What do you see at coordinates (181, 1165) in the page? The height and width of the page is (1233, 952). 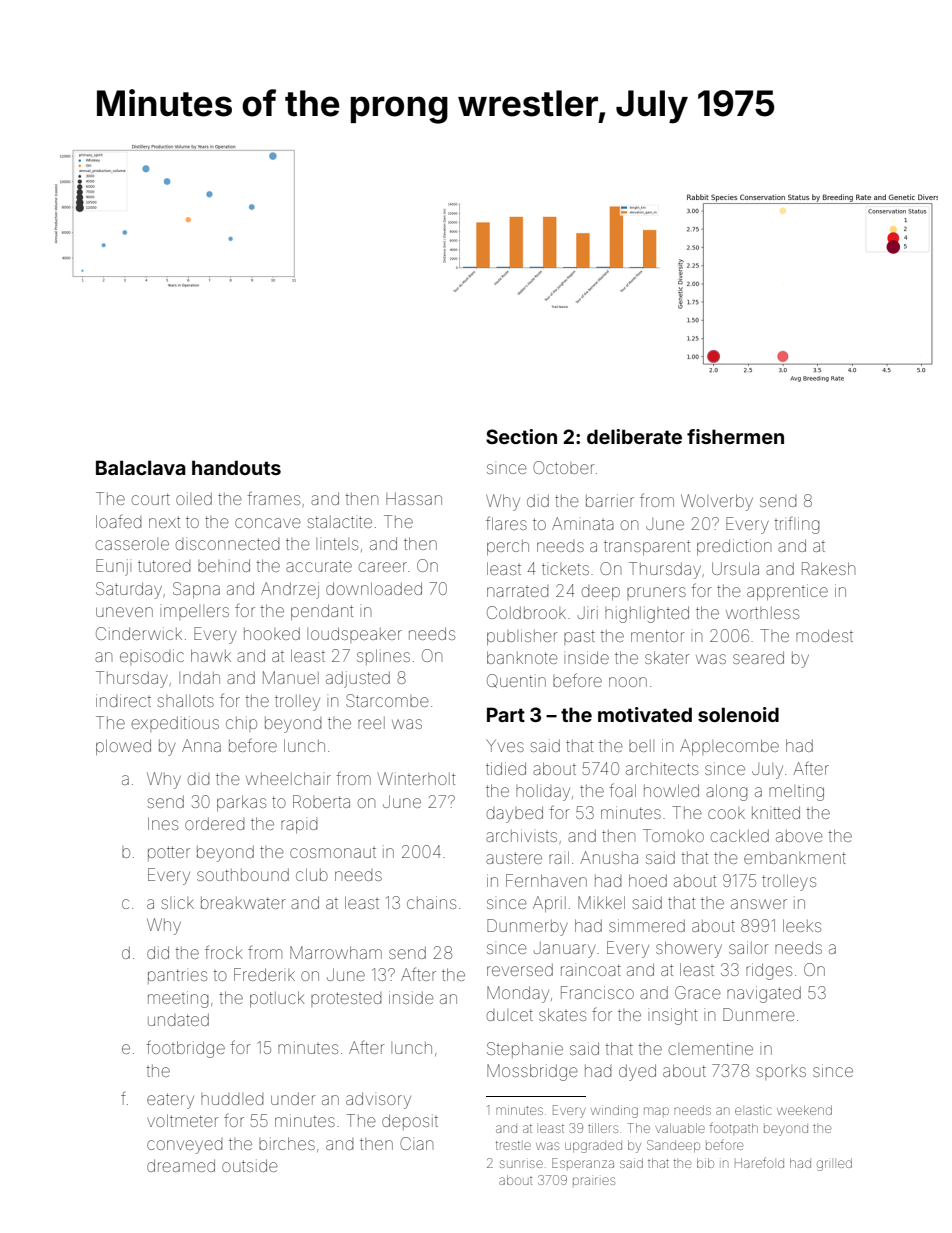 I see `dreamed` at bounding box center [181, 1165].
